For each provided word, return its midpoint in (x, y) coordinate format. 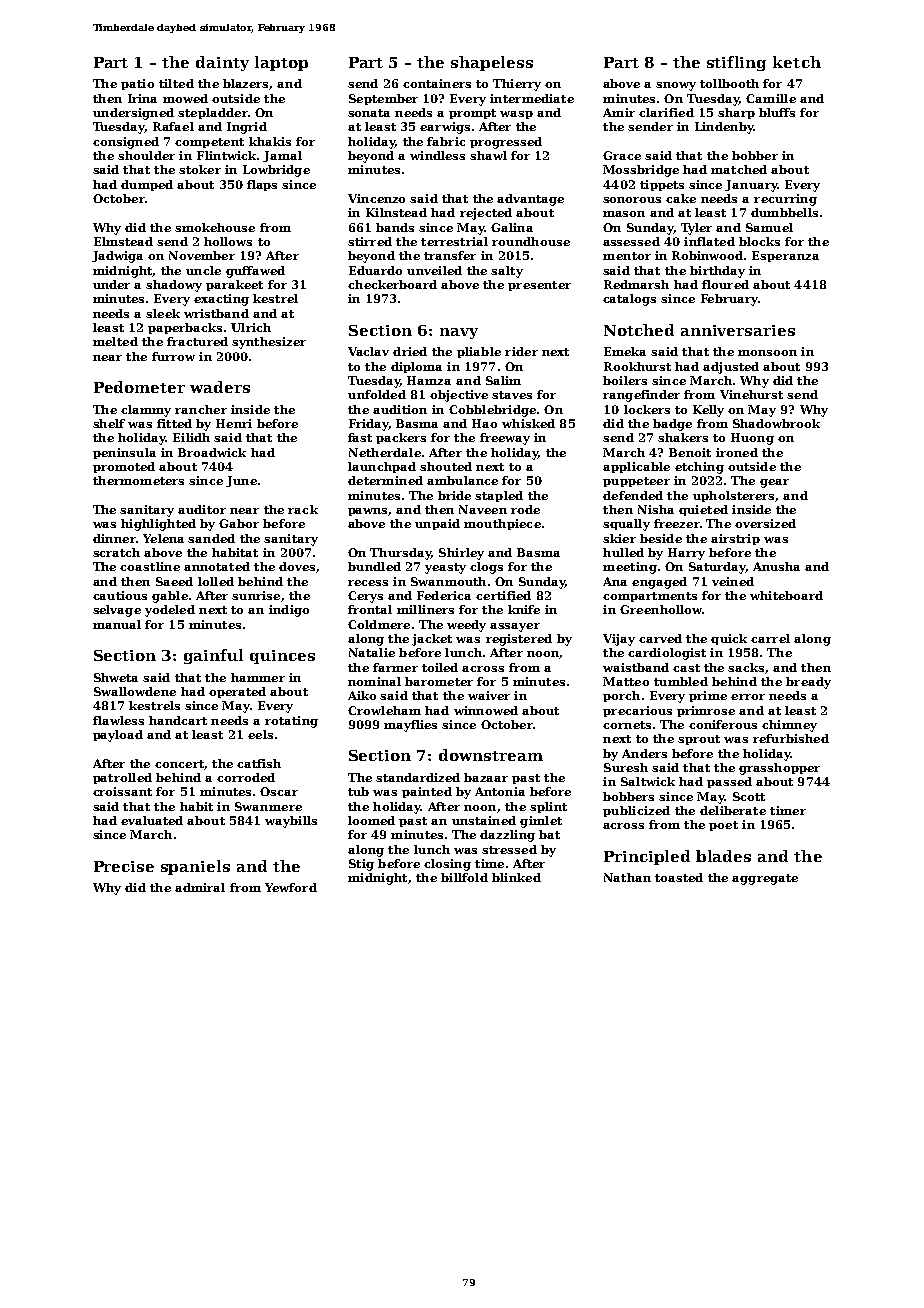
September (383, 99)
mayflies (410, 726)
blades (723, 856)
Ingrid (247, 128)
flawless (118, 720)
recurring (785, 200)
